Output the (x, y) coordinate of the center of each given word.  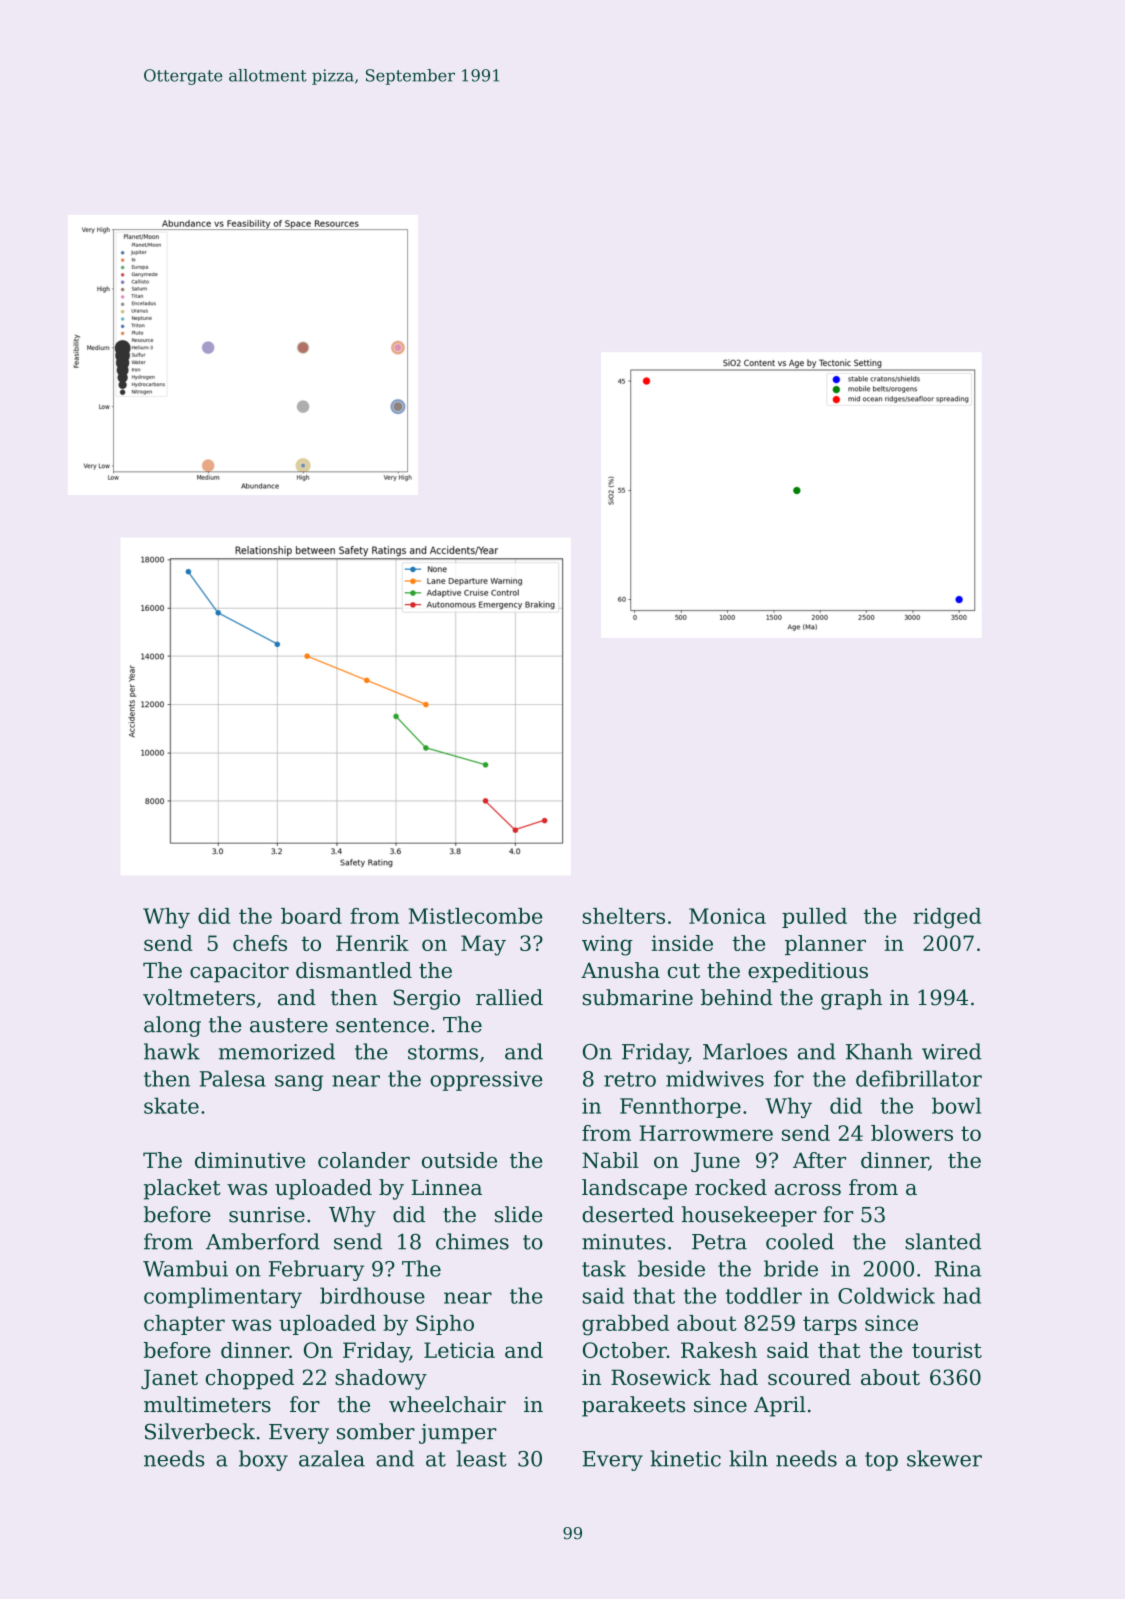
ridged (947, 918)
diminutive (250, 1160)
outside (459, 1160)
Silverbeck (200, 1431)
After (819, 1160)
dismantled (354, 970)
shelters (624, 916)
